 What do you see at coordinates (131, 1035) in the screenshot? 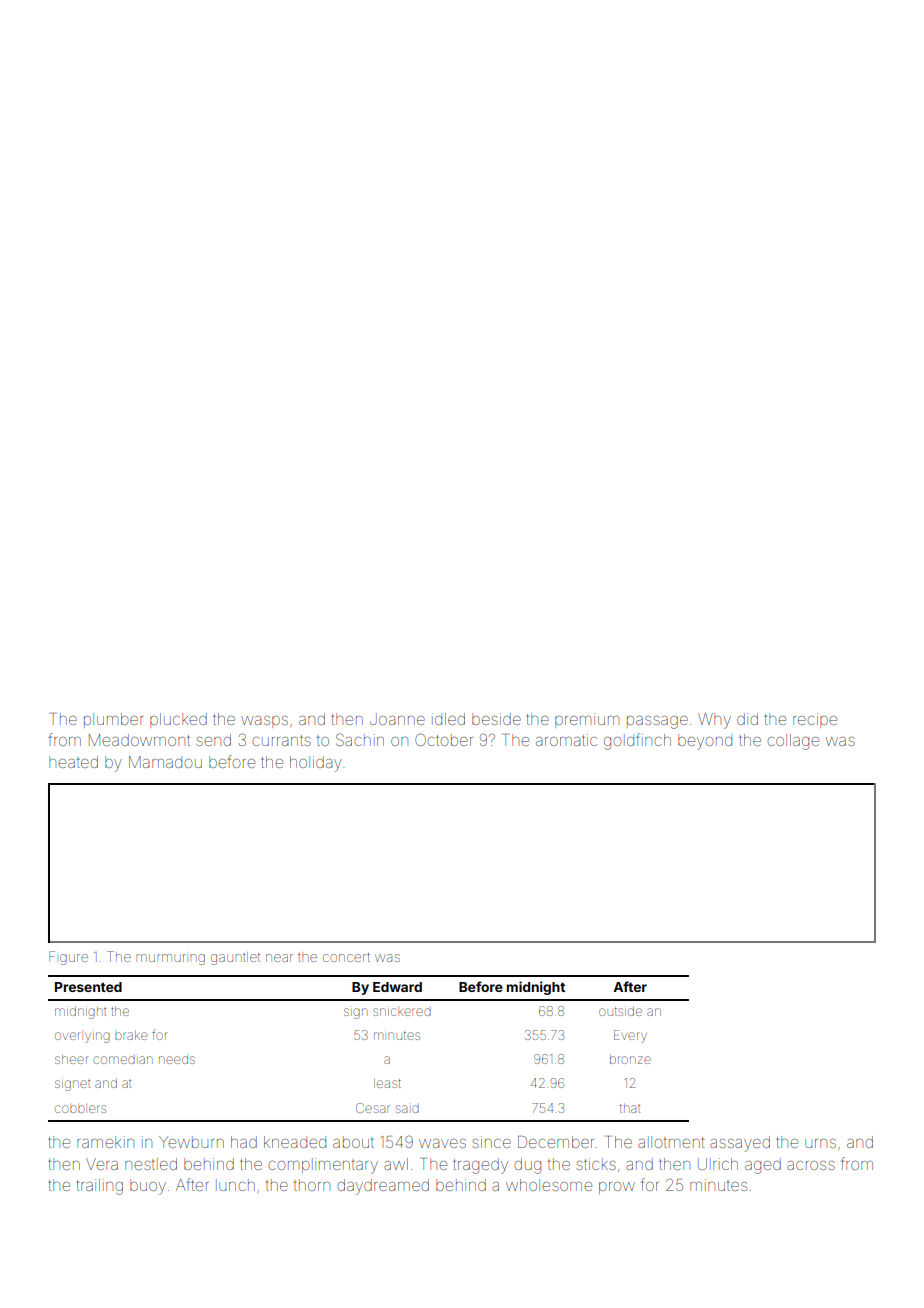
I see `brake` at bounding box center [131, 1035].
